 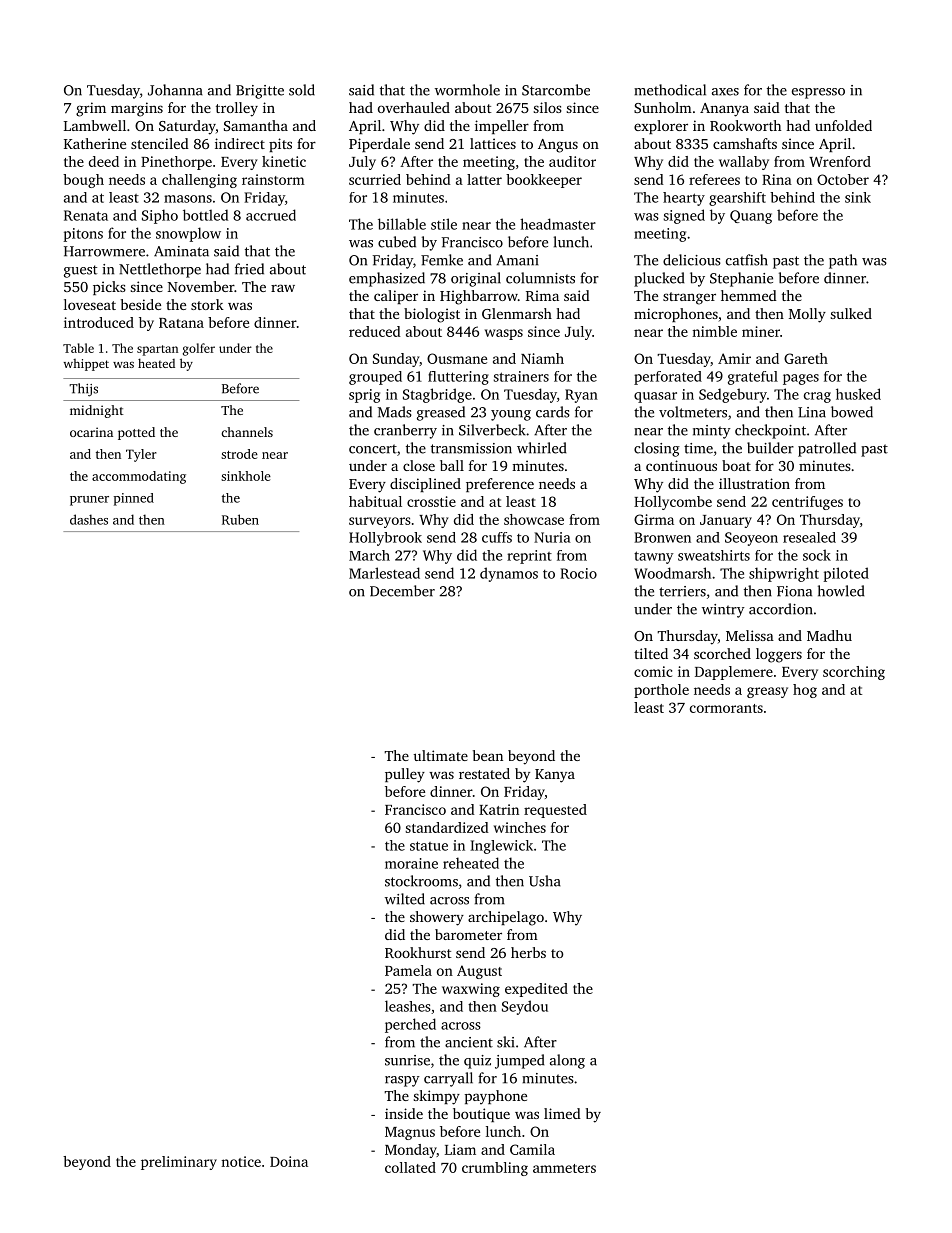 What do you see at coordinates (302, 90) in the document?
I see `sold` at bounding box center [302, 90].
